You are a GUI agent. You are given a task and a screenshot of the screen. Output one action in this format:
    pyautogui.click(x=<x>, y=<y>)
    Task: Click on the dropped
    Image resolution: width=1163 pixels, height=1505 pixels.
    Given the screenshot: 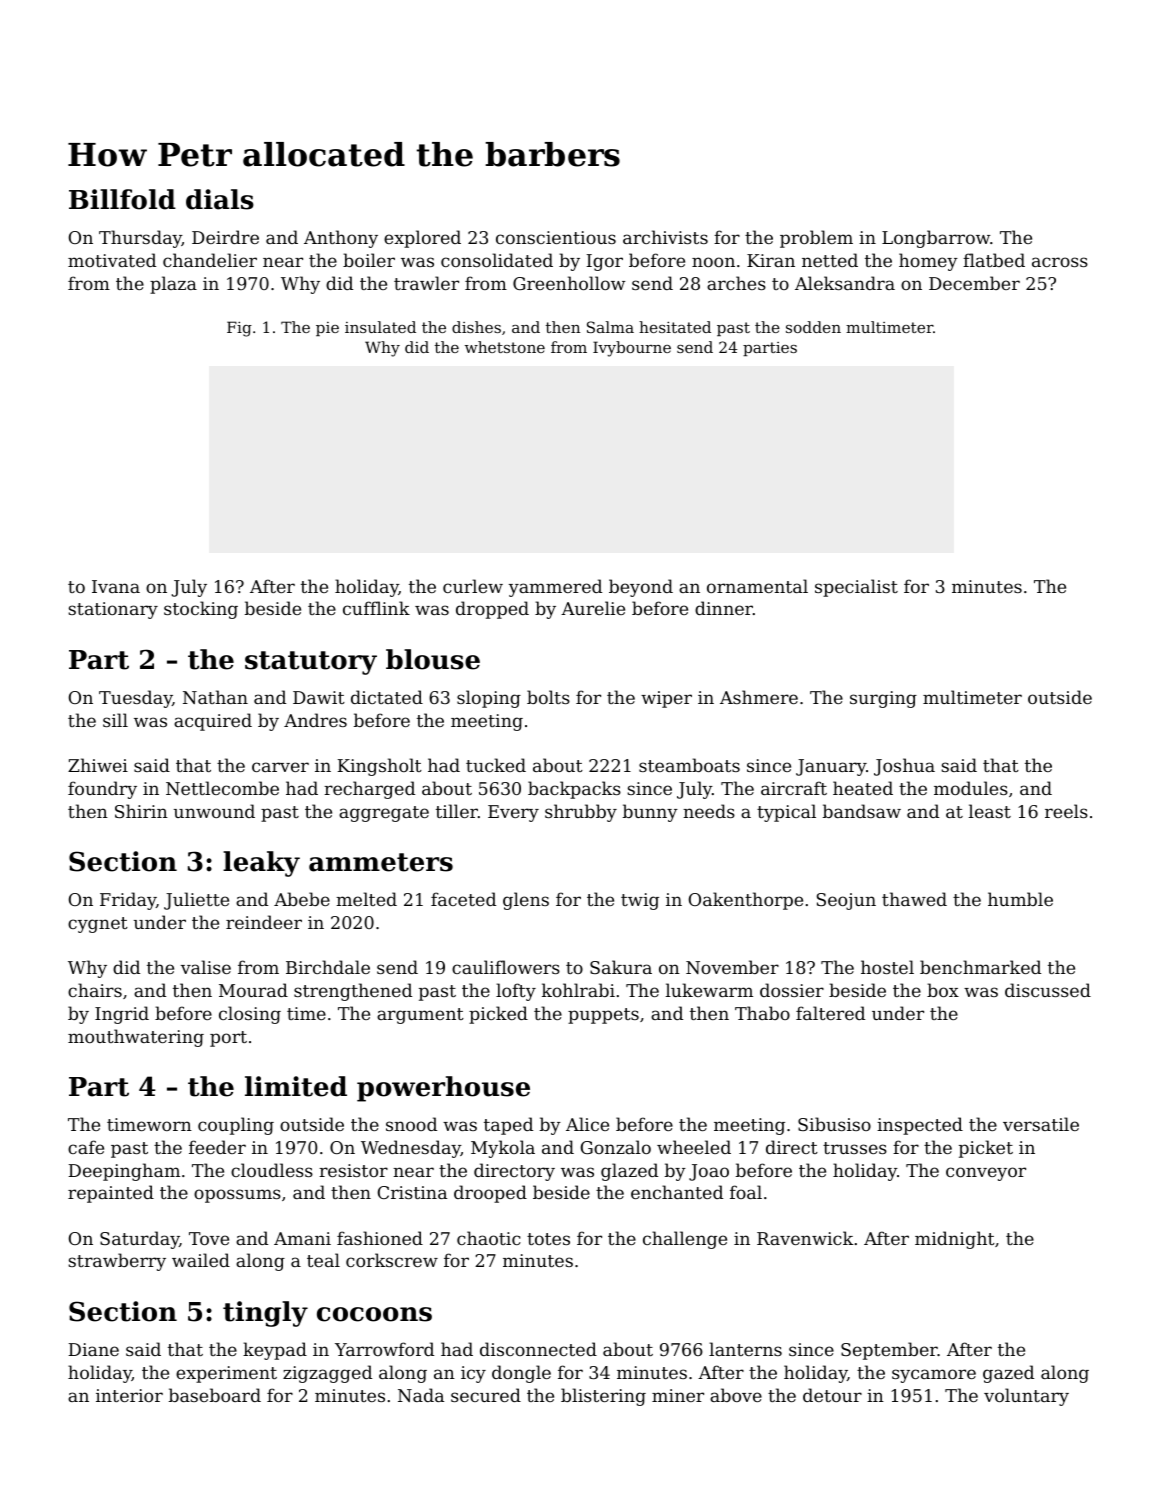 What is the action you would take?
    pyautogui.click(x=492, y=610)
